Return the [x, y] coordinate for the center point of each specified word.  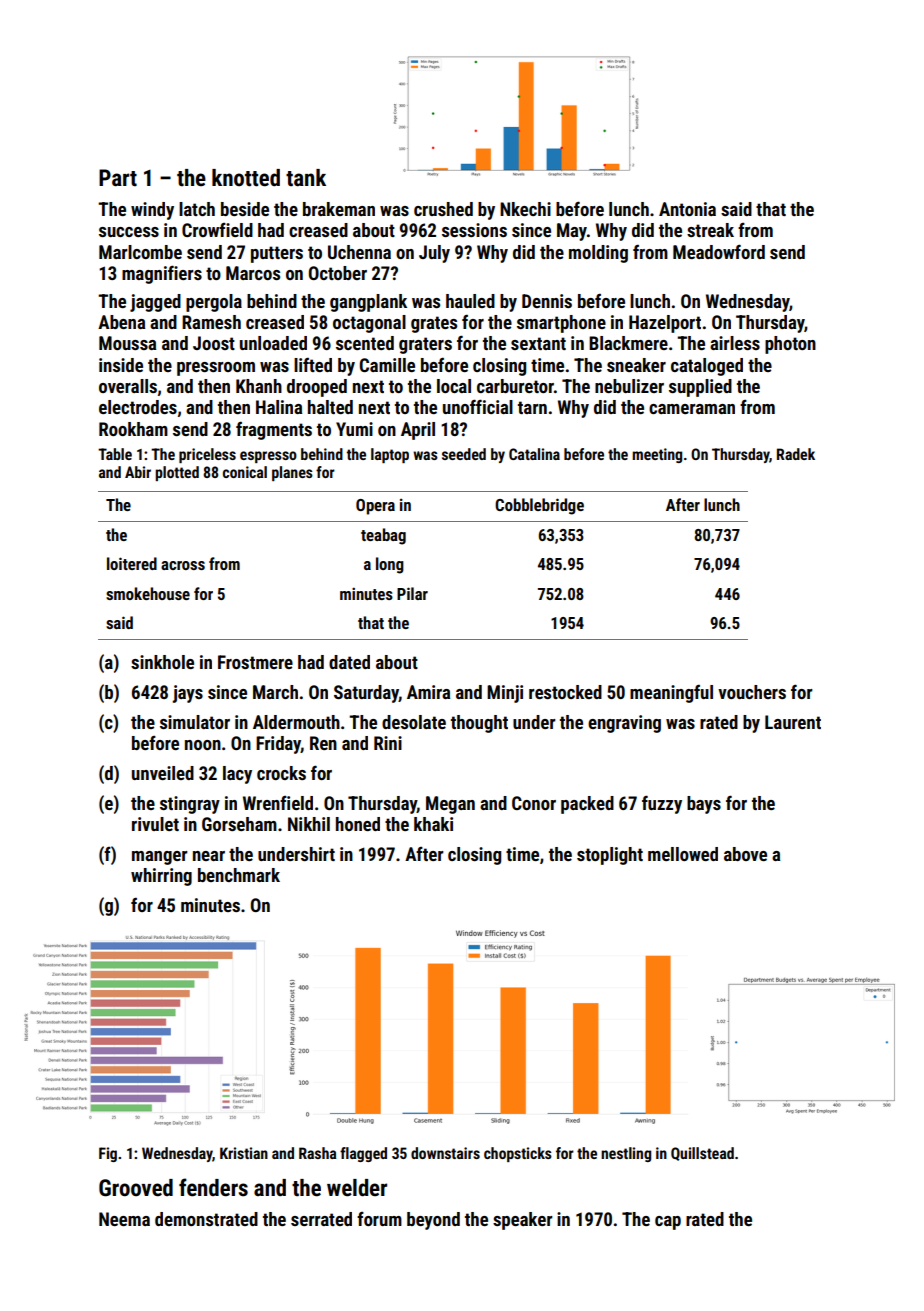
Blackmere [628, 343]
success [129, 232]
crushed [443, 209]
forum [379, 1219]
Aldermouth [296, 722]
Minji [505, 694]
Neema [124, 1219]
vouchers [752, 692]
